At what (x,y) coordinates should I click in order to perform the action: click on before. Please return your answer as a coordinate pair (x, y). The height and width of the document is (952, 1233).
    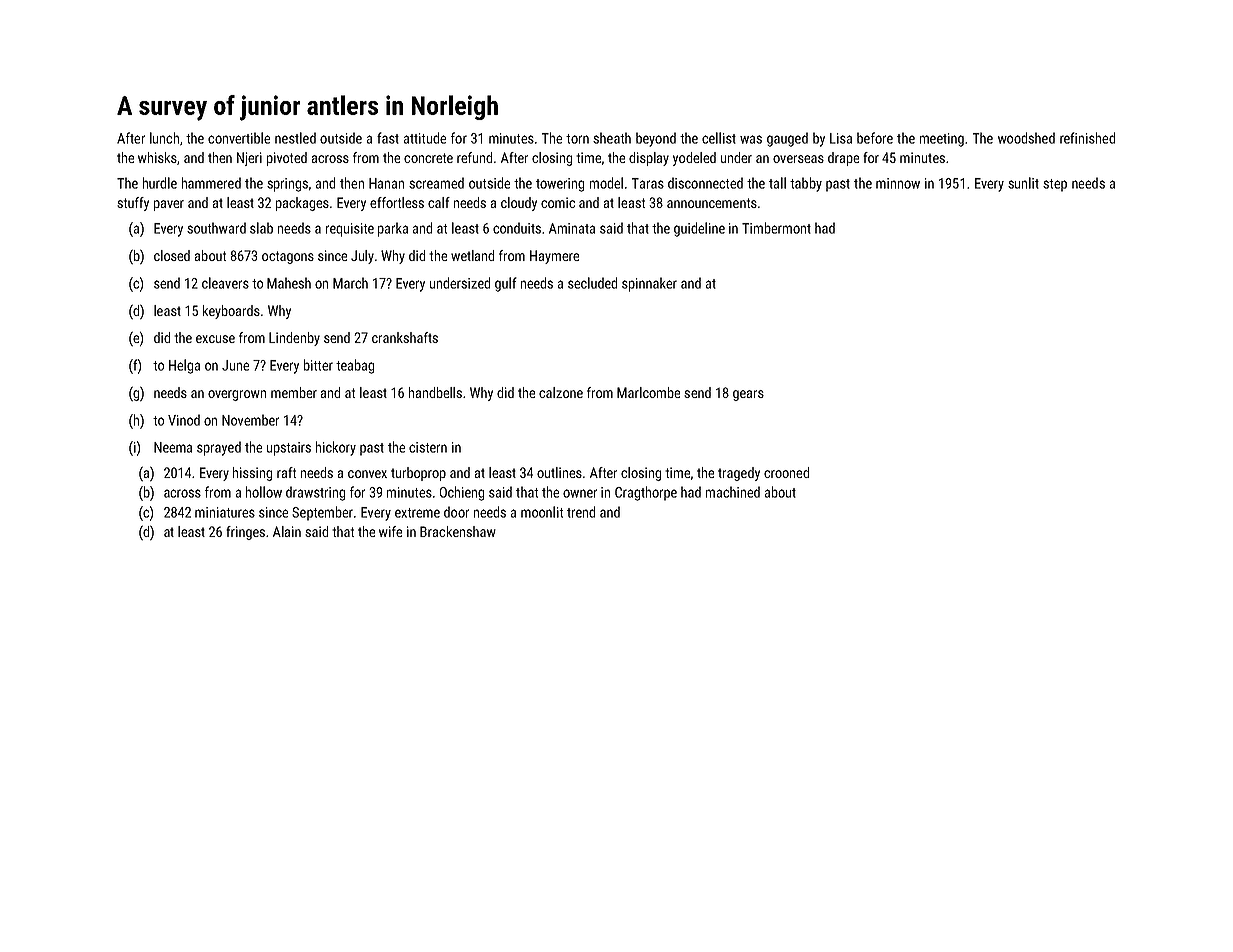
    Looking at the image, I should click on (875, 138).
